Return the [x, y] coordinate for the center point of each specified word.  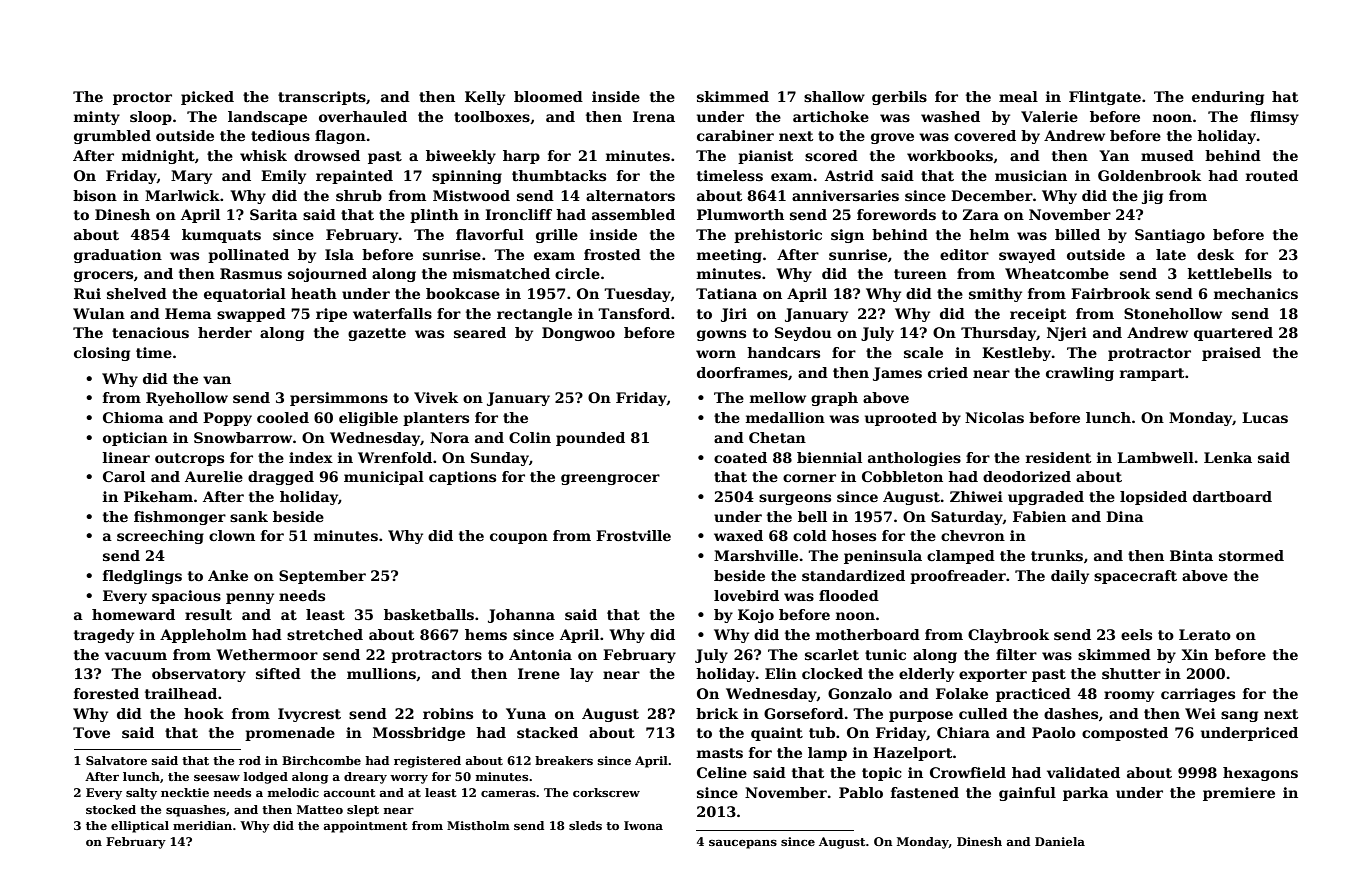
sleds [585, 825]
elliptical [140, 827]
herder [225, 332]
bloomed [548, 96]
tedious [280, 135]
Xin [1195, 654]
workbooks [950, 155]
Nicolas [994, 417]
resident [1058, 457]
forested [106, 693]
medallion [785, 417]
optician [135, 439]
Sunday [500, 459]
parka [1086, 794]
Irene [539, 673]
